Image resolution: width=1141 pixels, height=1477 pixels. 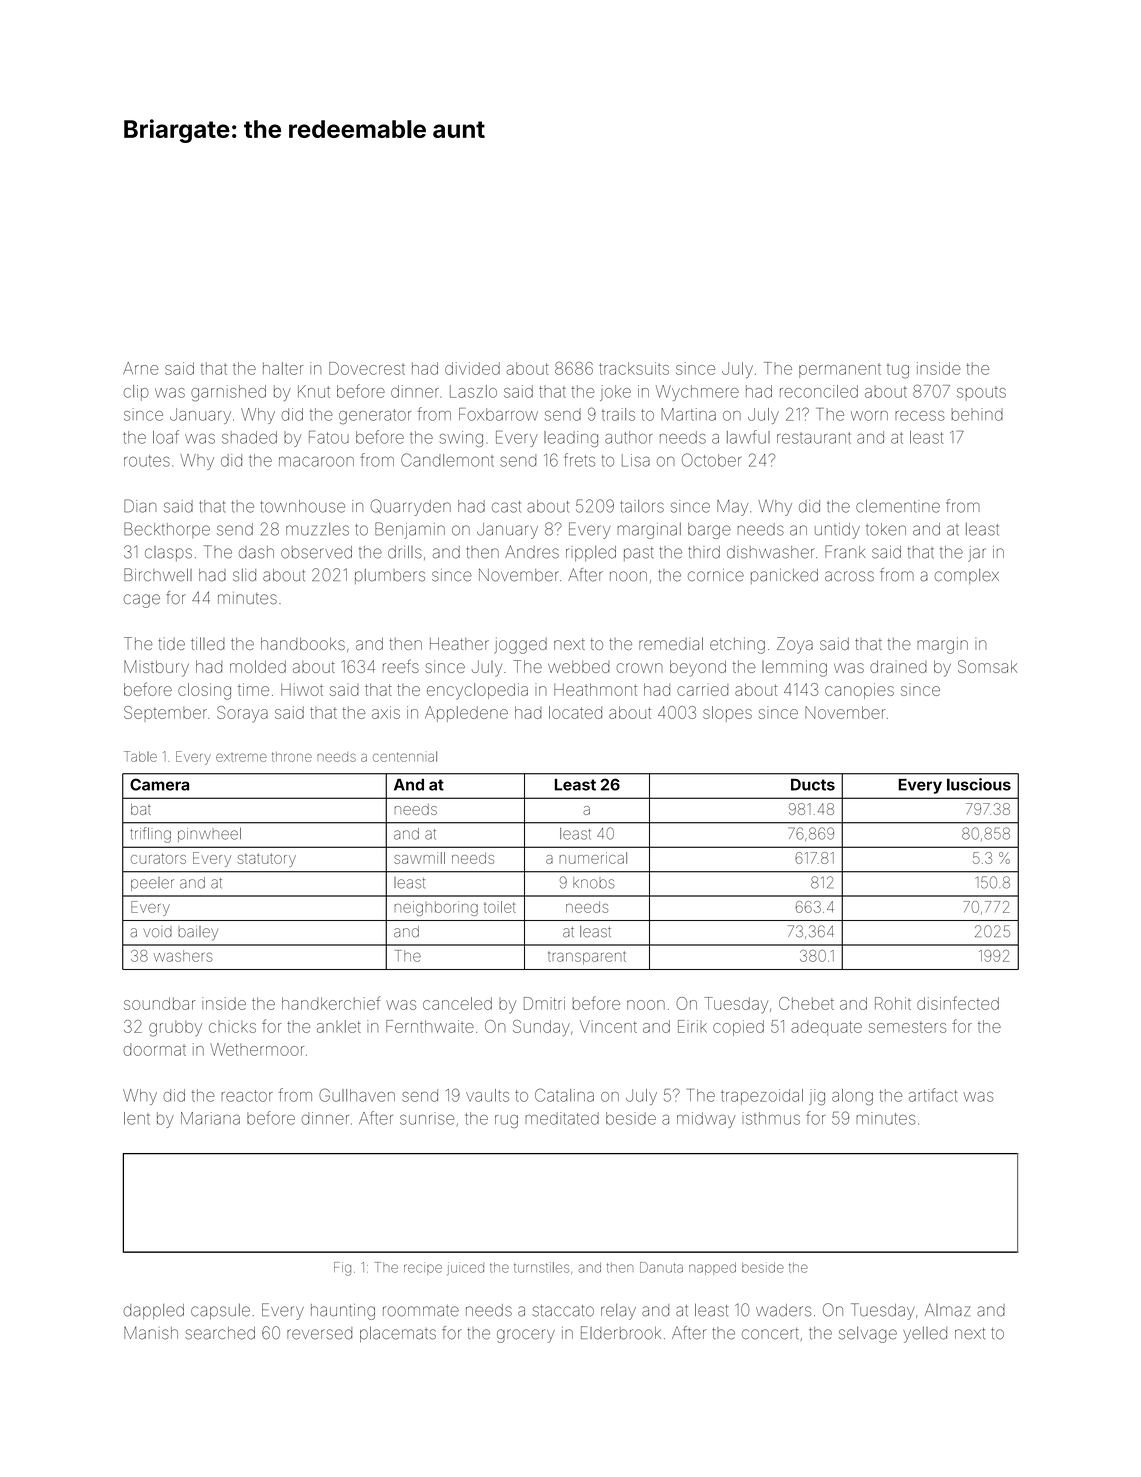 I want to click on Fig, so click(x=342, y=1269).
